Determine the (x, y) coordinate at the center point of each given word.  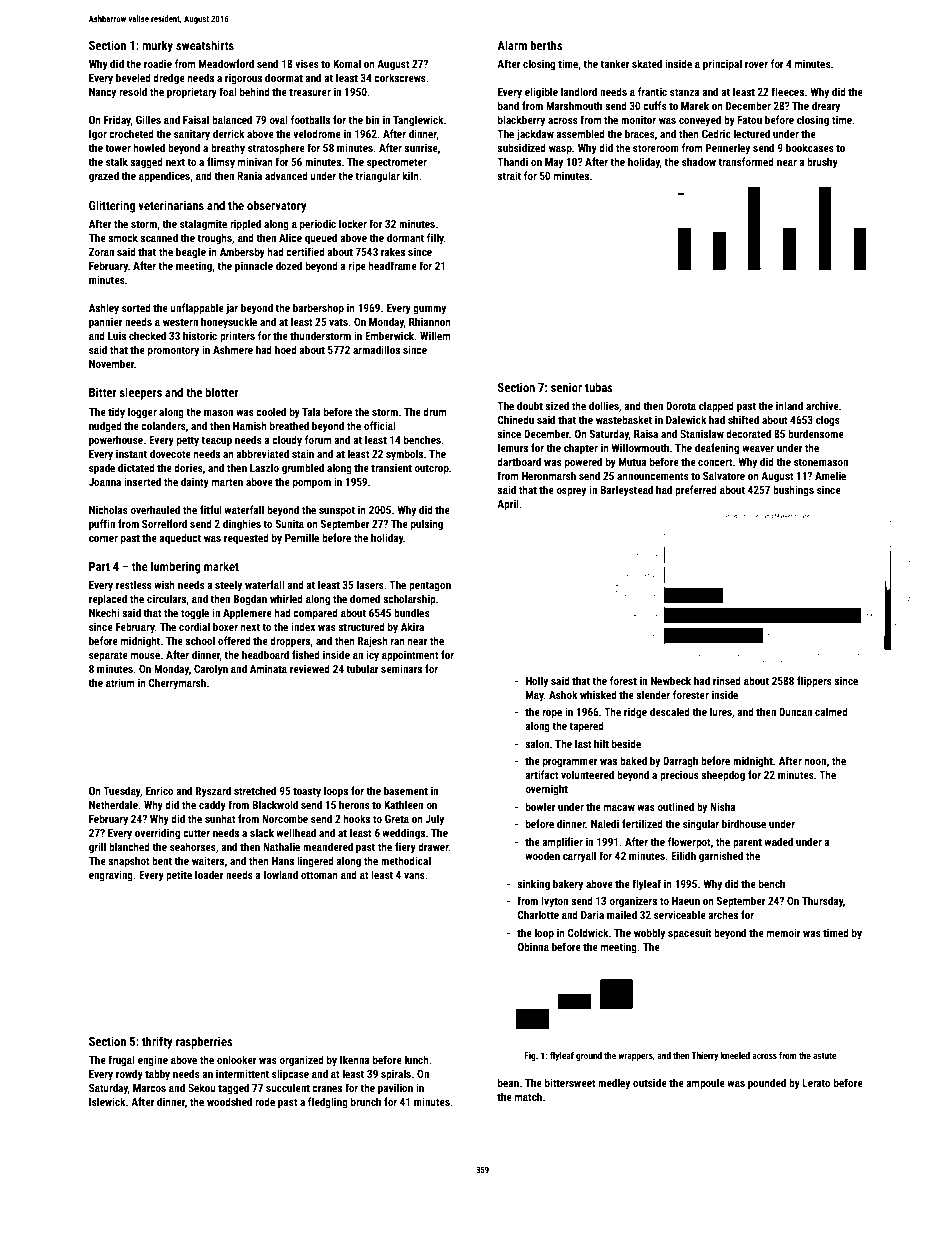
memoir (784, 932)
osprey (571, 492)
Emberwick (390, 335)
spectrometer (397, 163)
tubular (362, 668)
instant (131, 454)
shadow (699, 161)
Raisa (646, 434)
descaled (670, 711)
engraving (111, 876)
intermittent (242, 1073)
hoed (286, 349)
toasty (307, 792)
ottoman (319, 875)
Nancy (102, 93)
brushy (822, 162)
